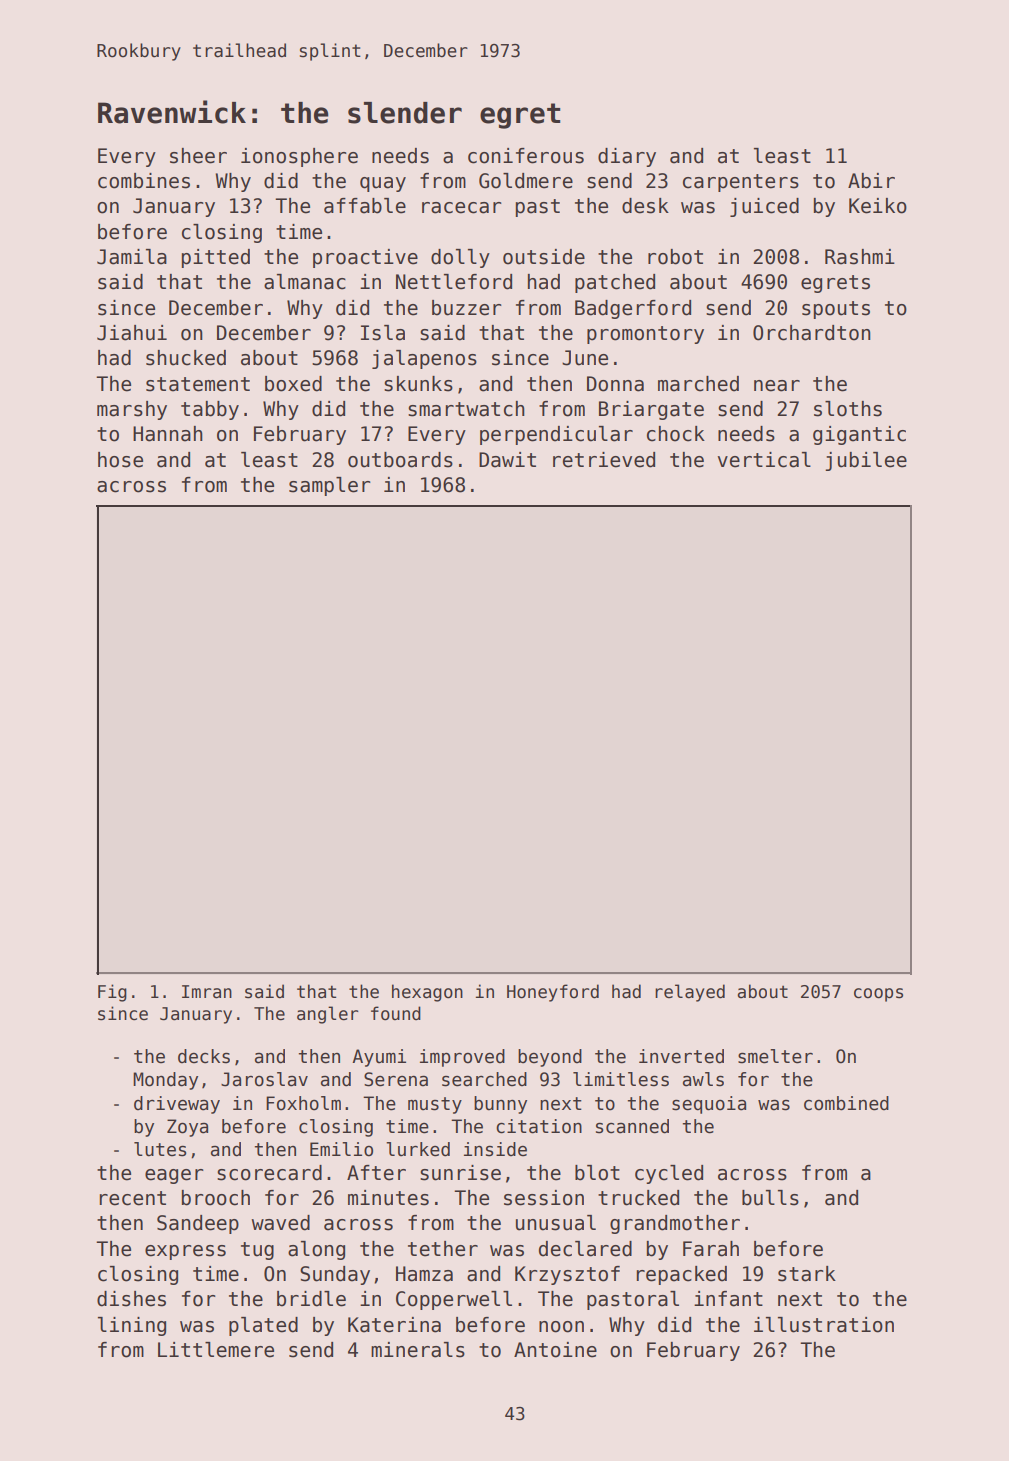 This screenshot has height=1461, width=1009. Describe the element at coordinates (330, 486) in the screenshot. I see `sampler` at that location.
